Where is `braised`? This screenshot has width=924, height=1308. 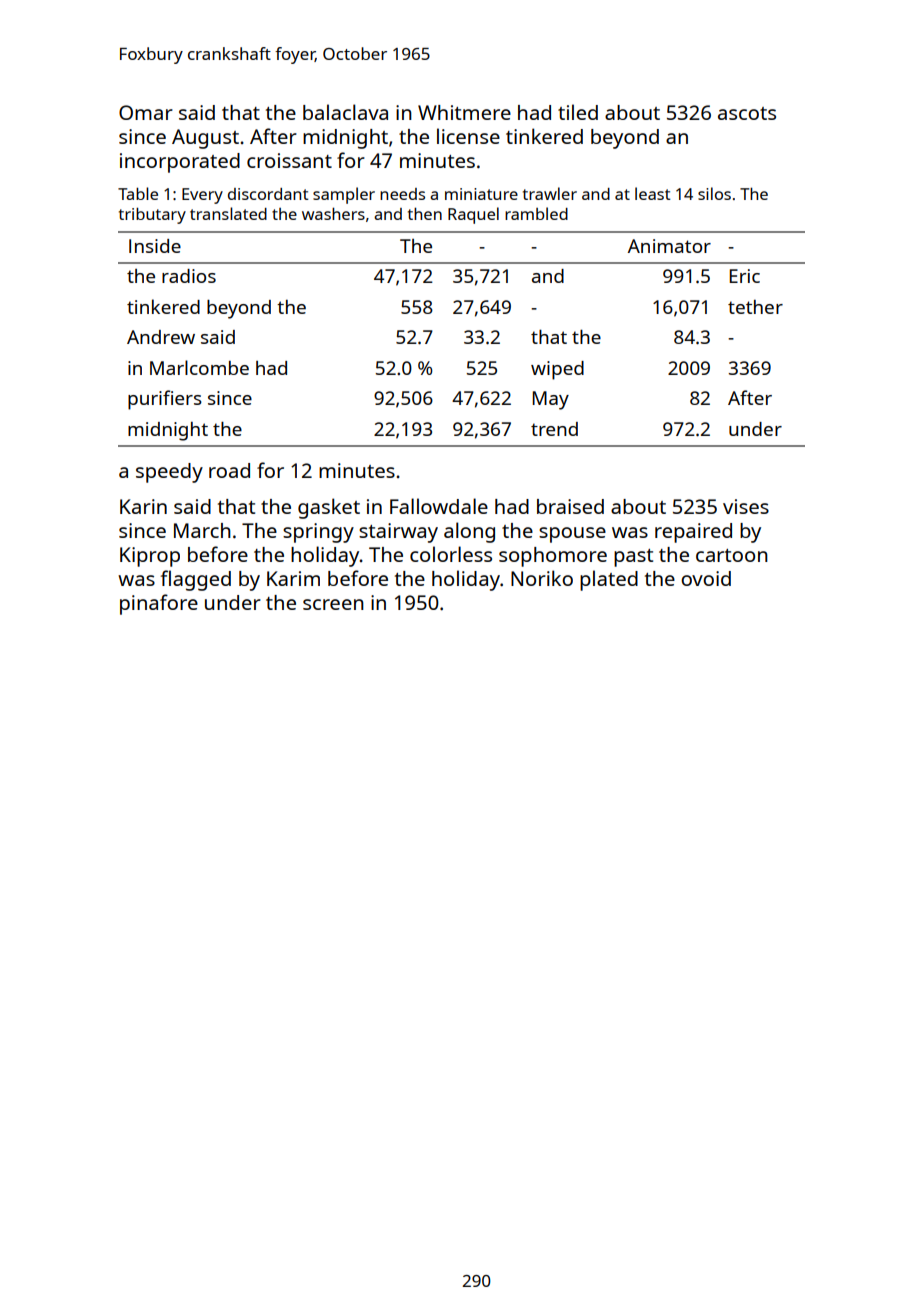
braised is located at coordinates (570, 506).
